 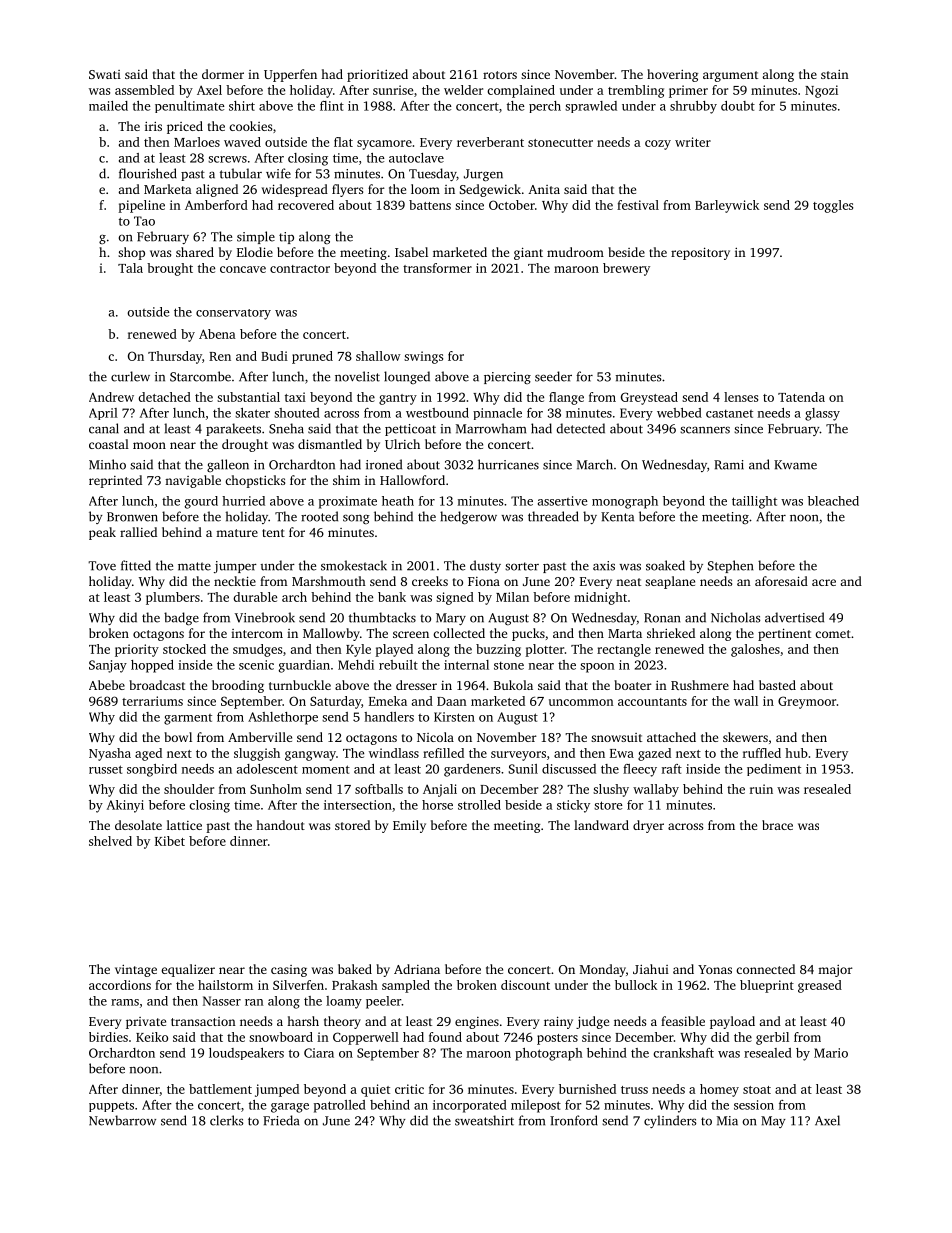 What do you see at coordinates (796, 753) in the screenshot?
I see `hub` at bounding box center [796, 753].
